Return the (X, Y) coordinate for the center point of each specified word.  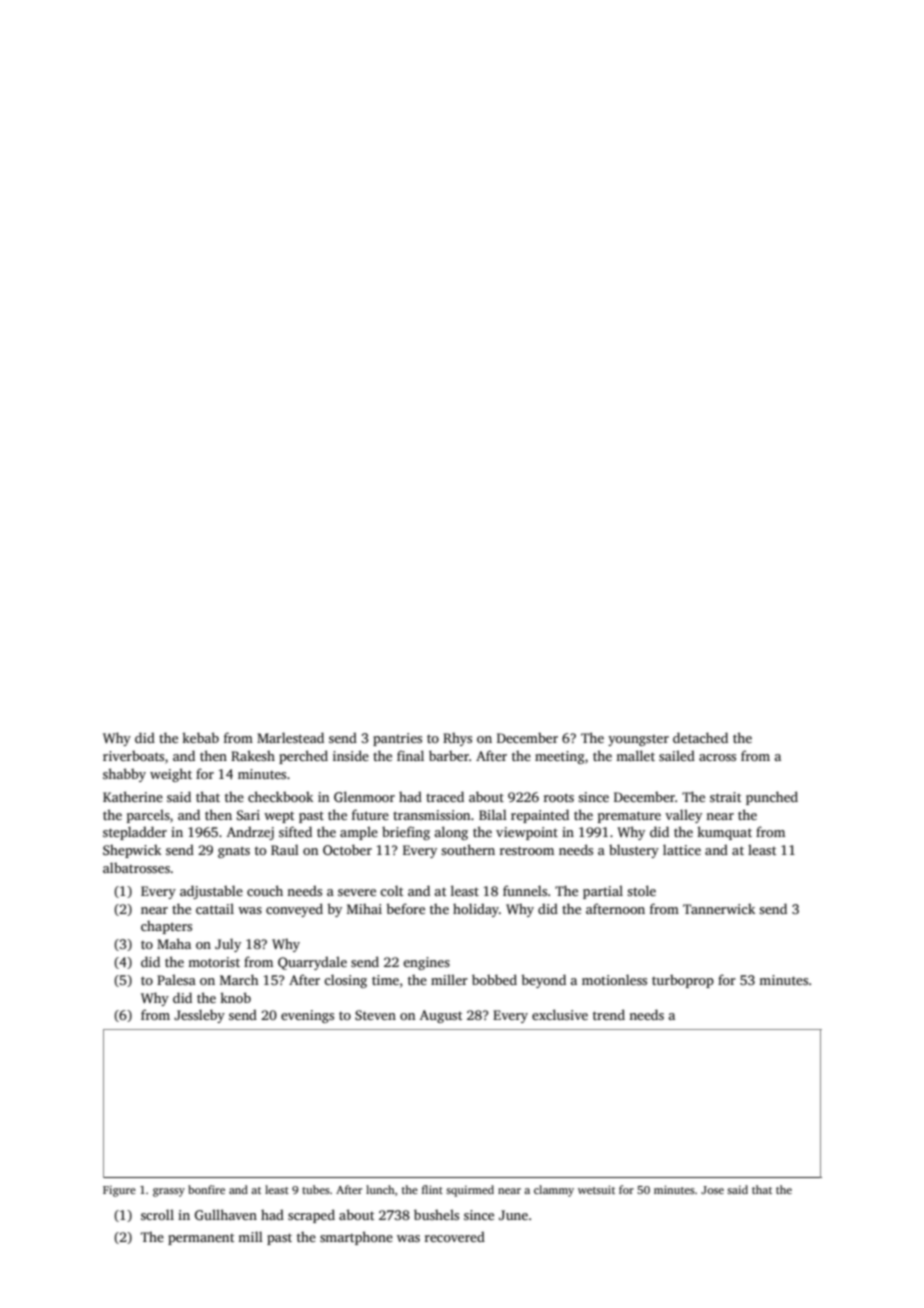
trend (609, 1014)
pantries (397, 739)
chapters (166, 927)
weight (171, 775)
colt (391, 890)
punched (772, 798)
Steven (375, 1015)
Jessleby (199, 1016)
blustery (634, 851)
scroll (157, 1214)
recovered (455, 1236)
